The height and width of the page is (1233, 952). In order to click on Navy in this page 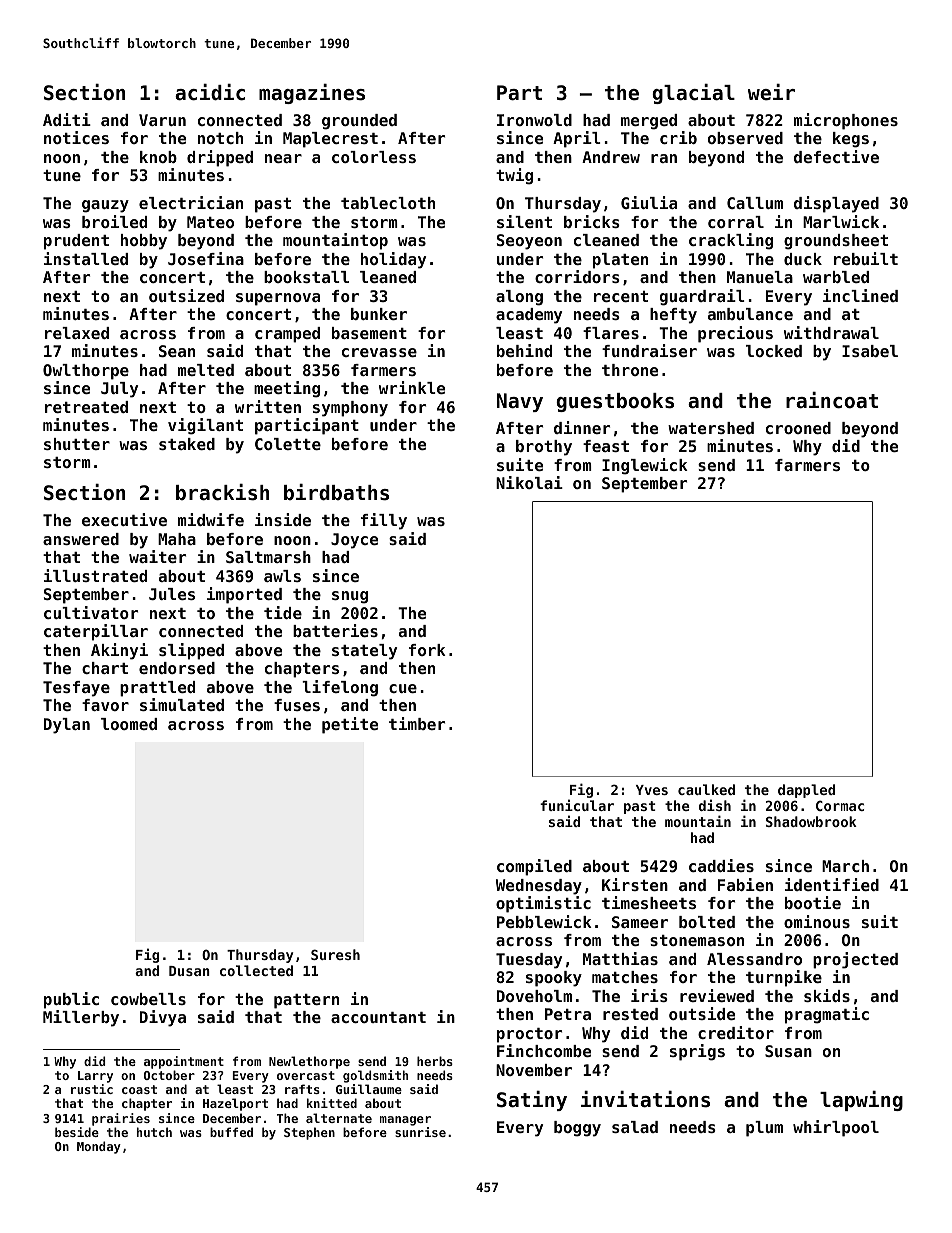, I will do `click(520, 402)`.
